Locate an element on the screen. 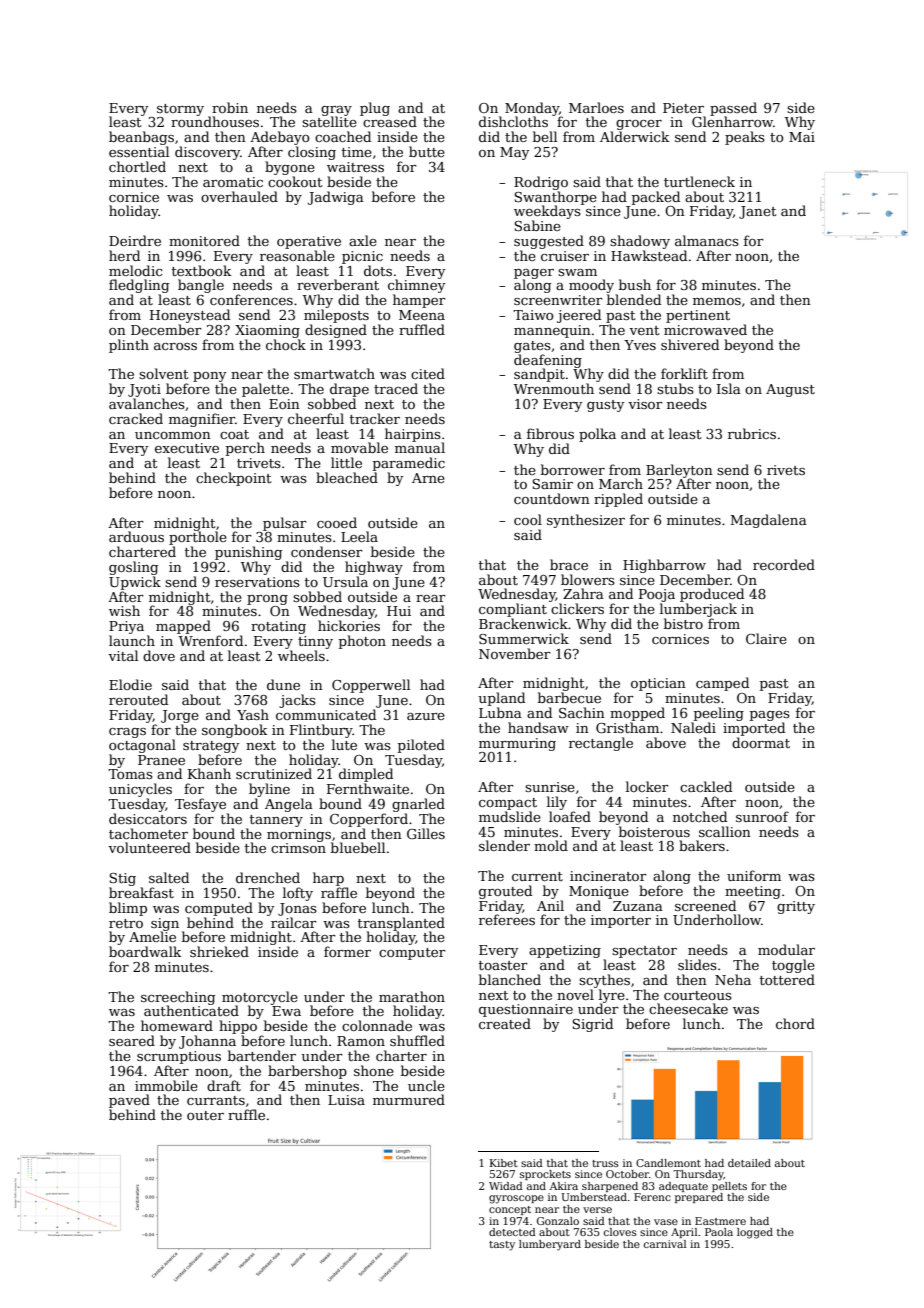  Pranee is located at coordinates (161, 760).
